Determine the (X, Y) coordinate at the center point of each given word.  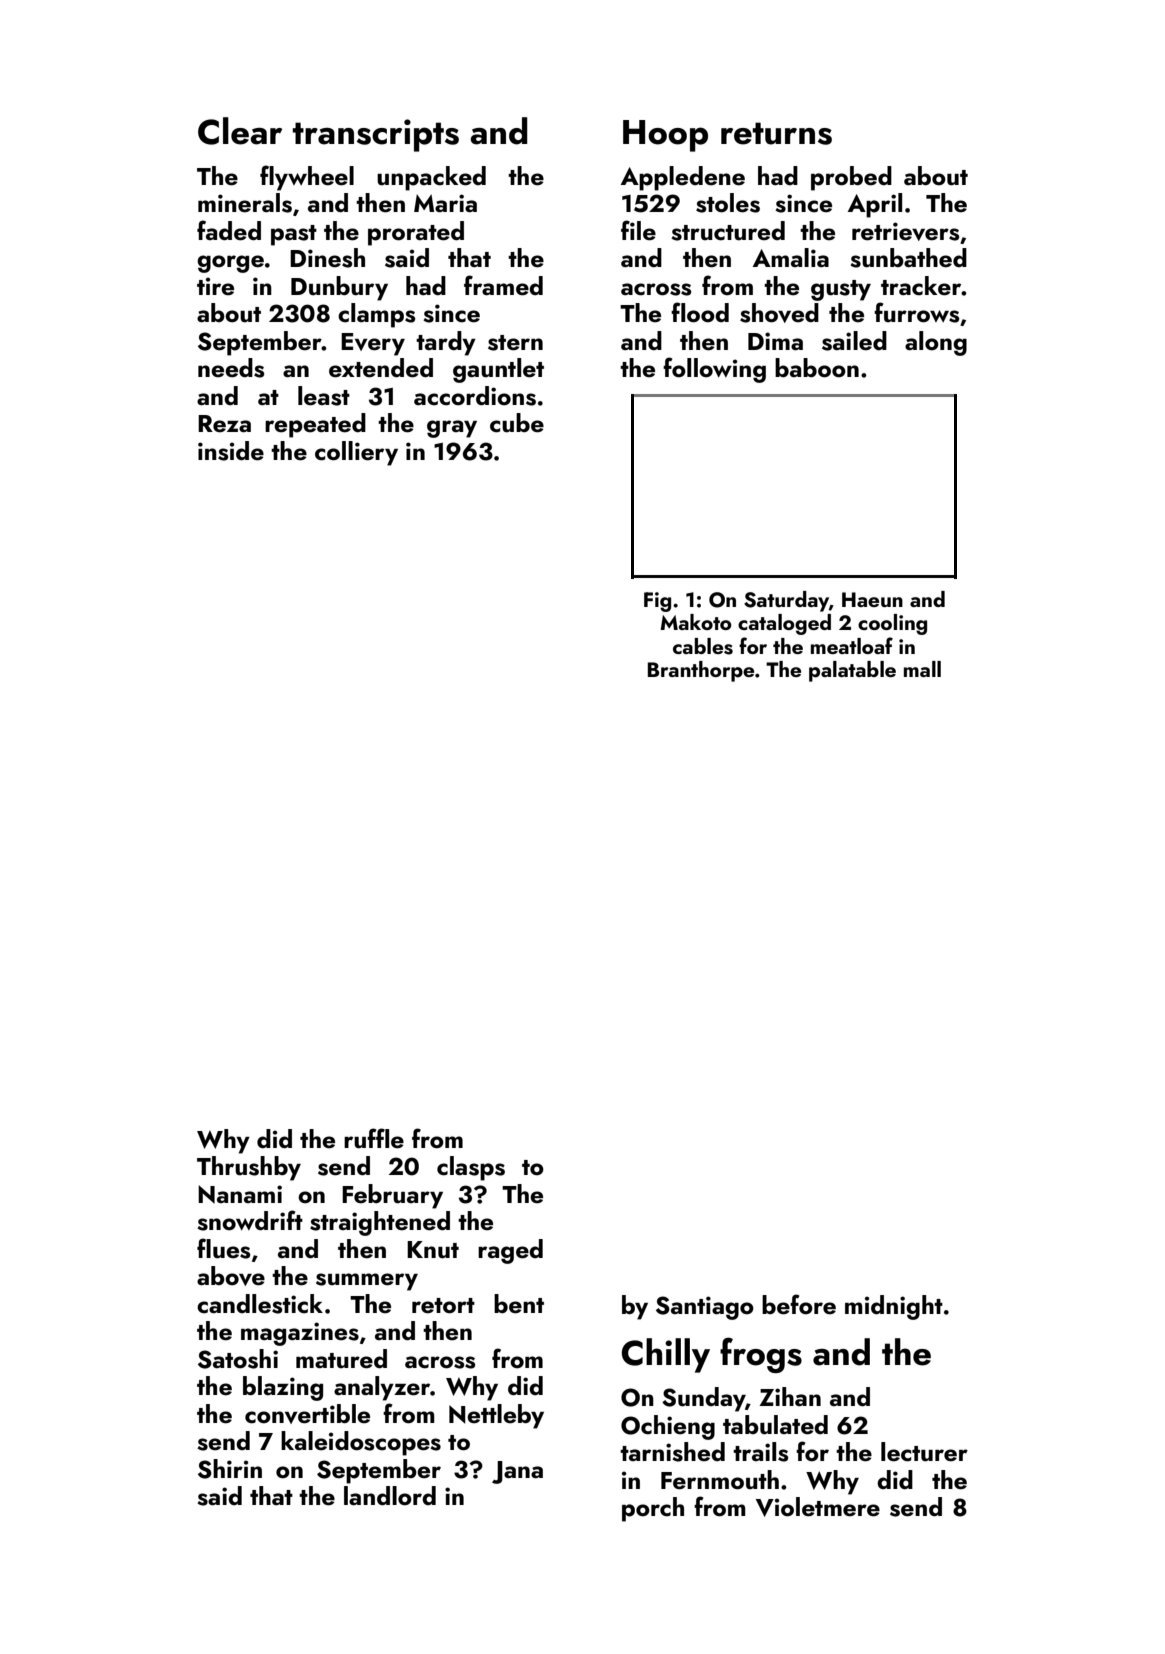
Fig (657, 602)
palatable (852, 671)
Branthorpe (701, 671)
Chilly (665, 1355)
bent (519, 1304)
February (392, 1196)
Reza (224, 424)
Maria (445, 203)
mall (922, 669)
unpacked (431, 178)
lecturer (924, 1452)
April (875, 205)
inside (231, 451)
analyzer (382, 1388)
